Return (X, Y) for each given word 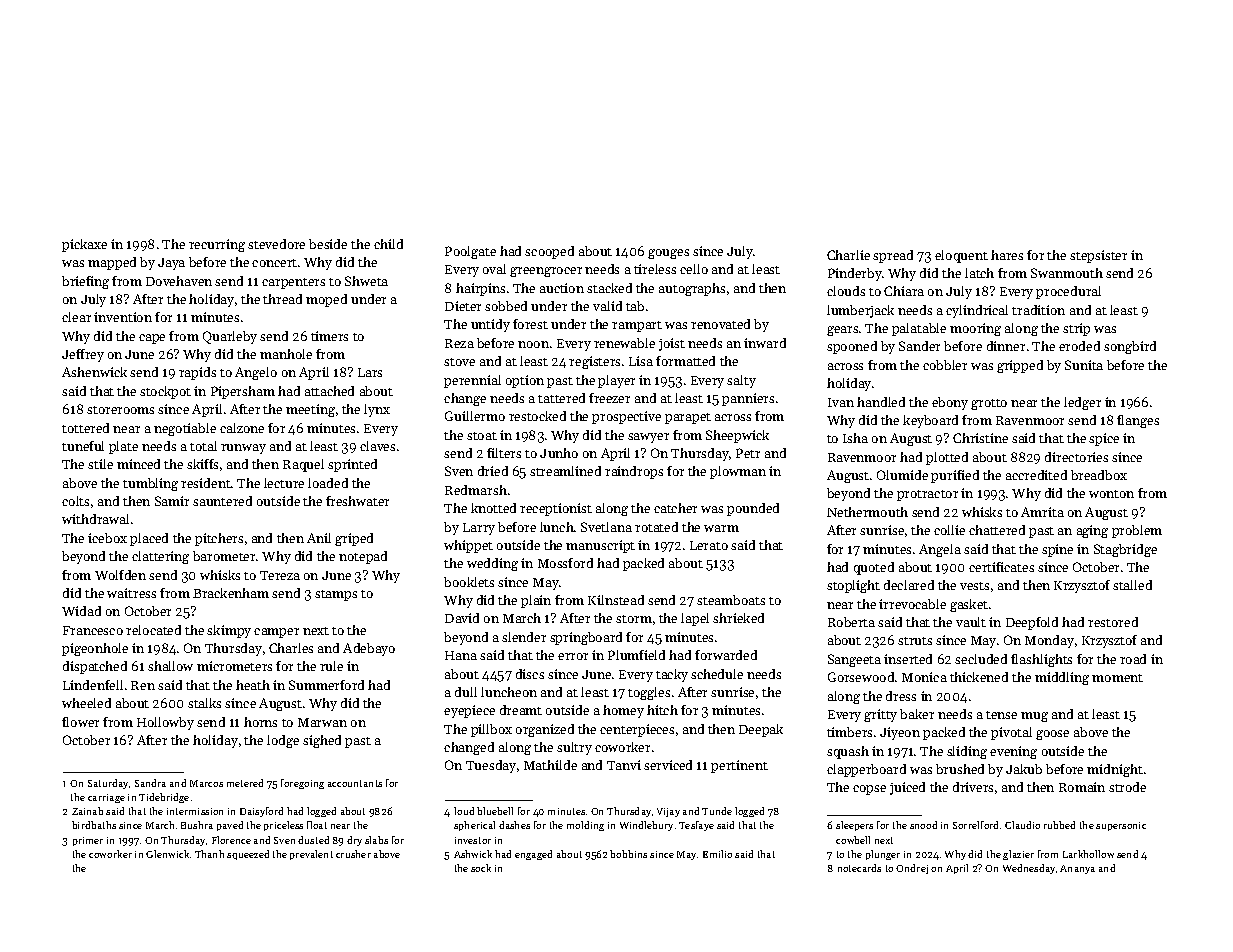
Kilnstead (616, 600)
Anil (319, 538)
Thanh (209, 854)
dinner (1006, 346)
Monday (1049, 641)
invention (123, 317)
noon (533, 344)
